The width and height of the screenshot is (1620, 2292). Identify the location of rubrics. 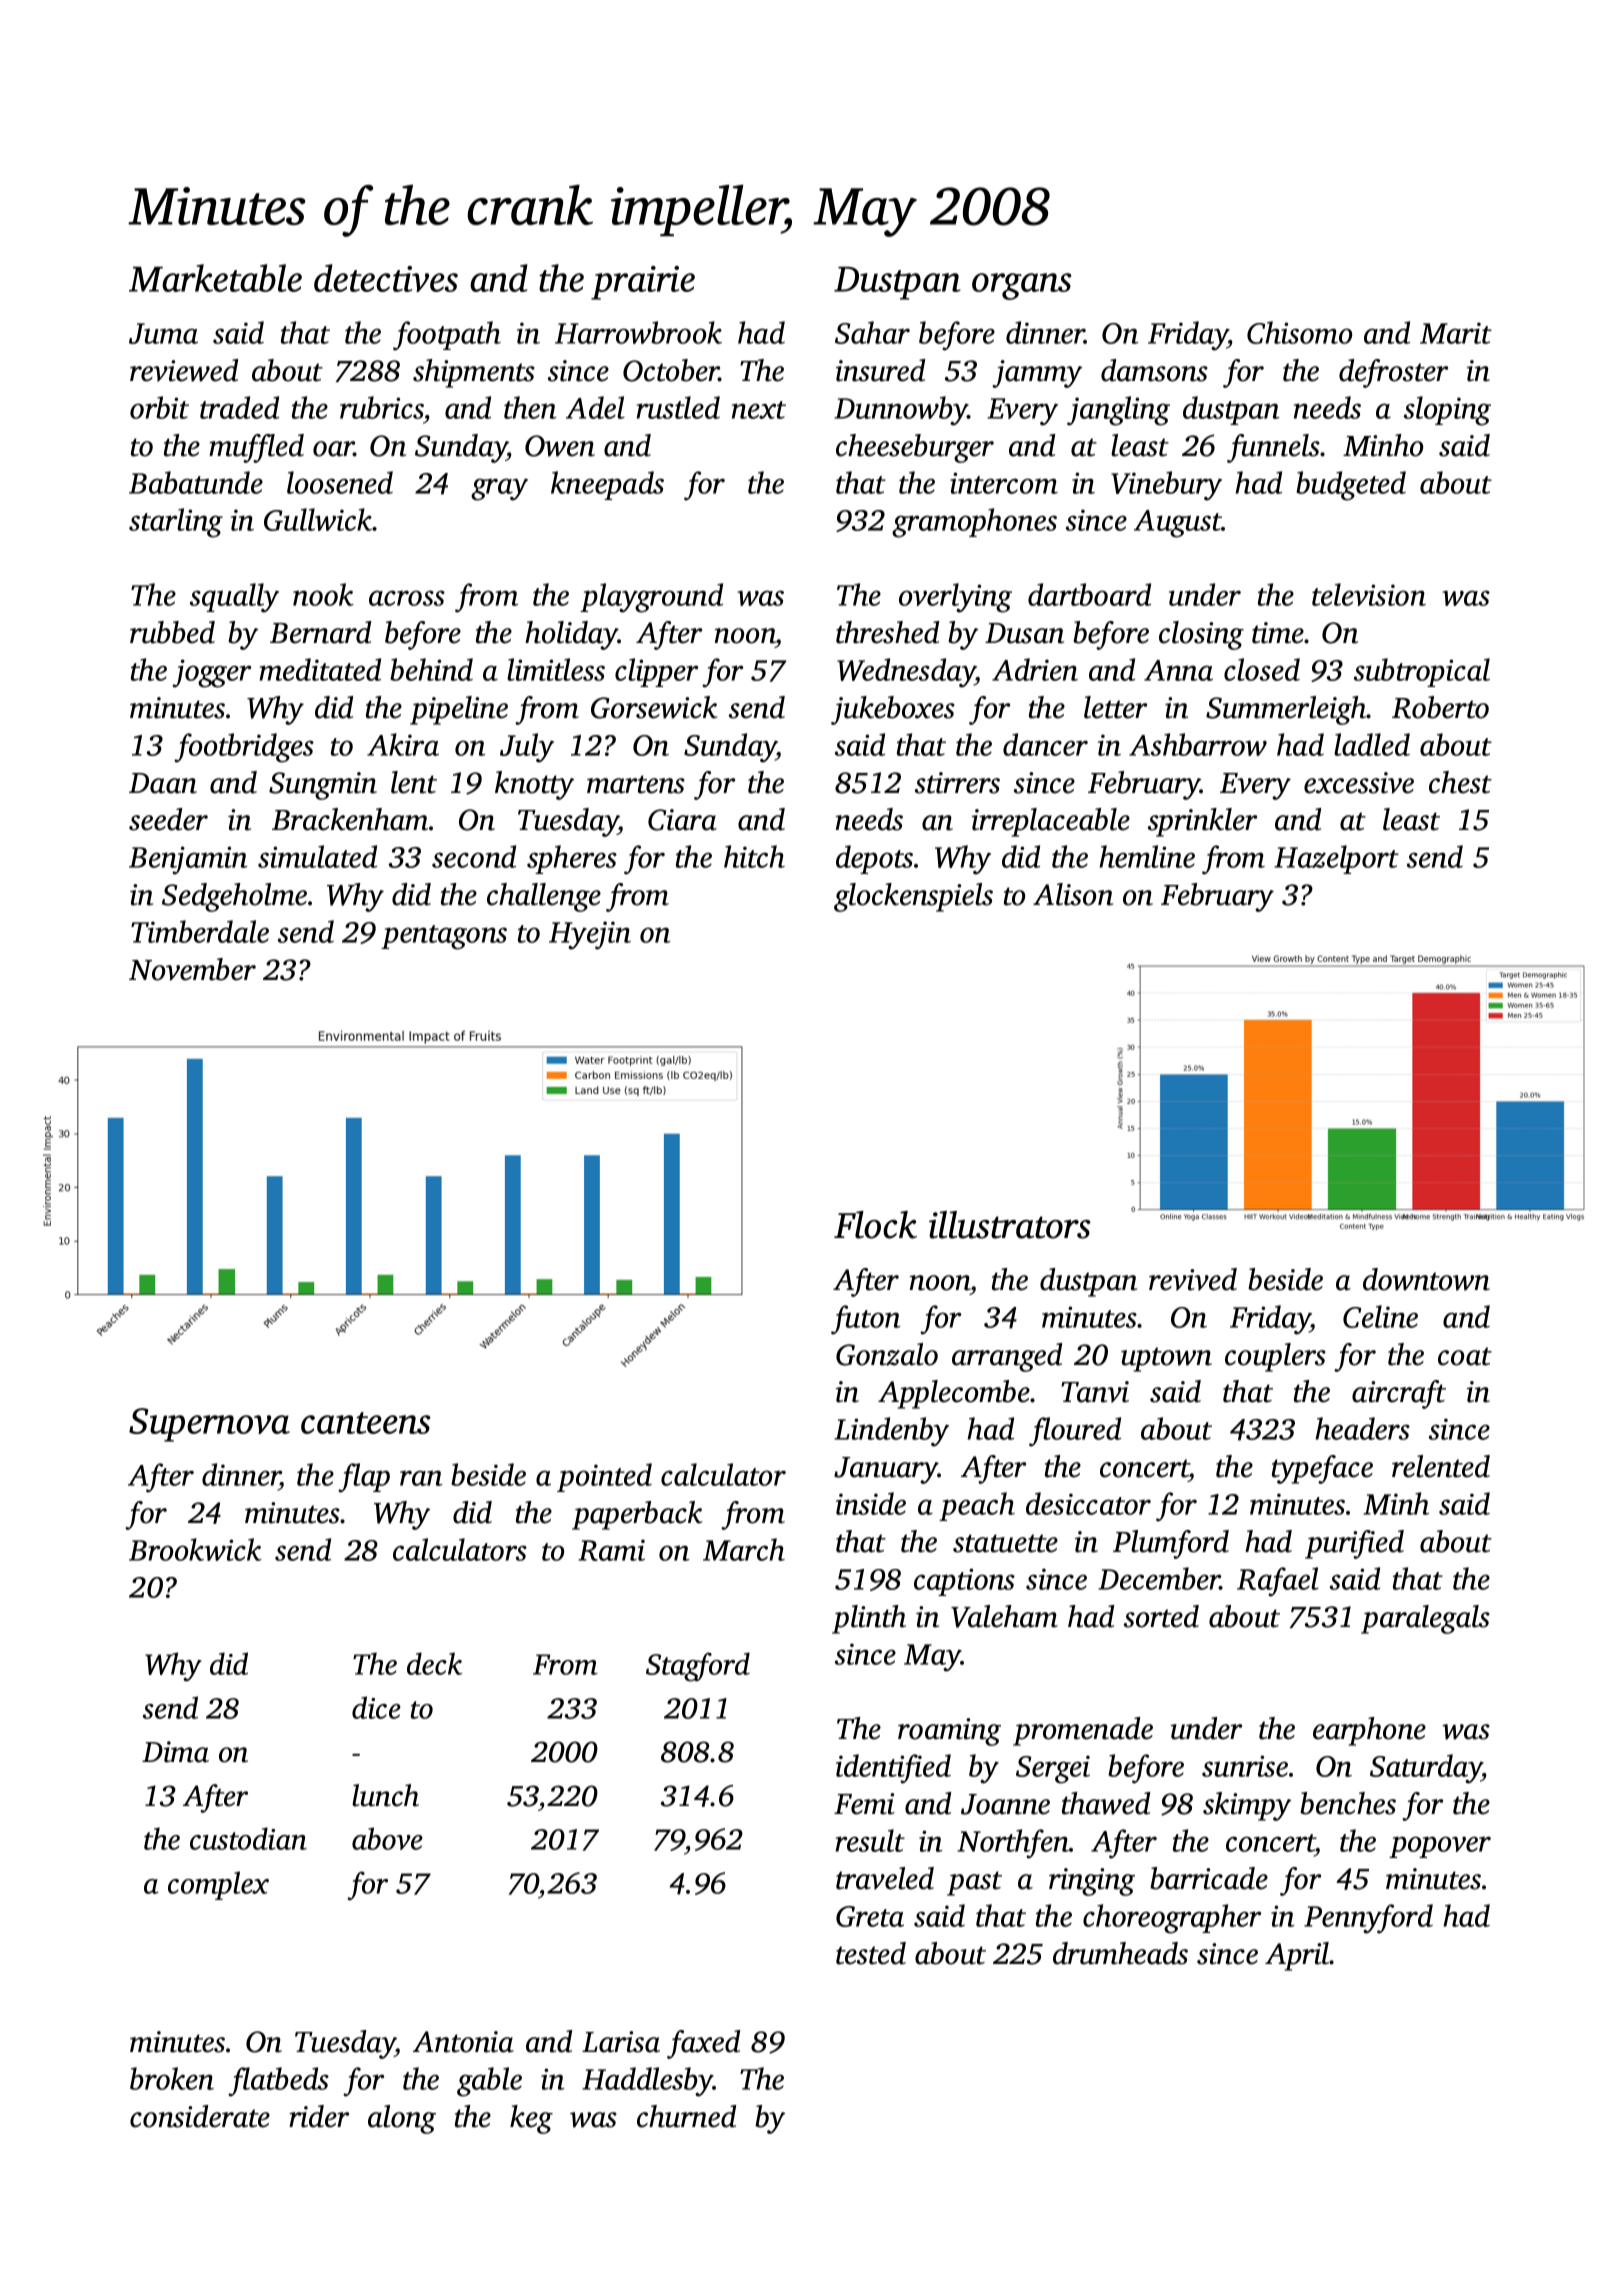
(382, 407).
